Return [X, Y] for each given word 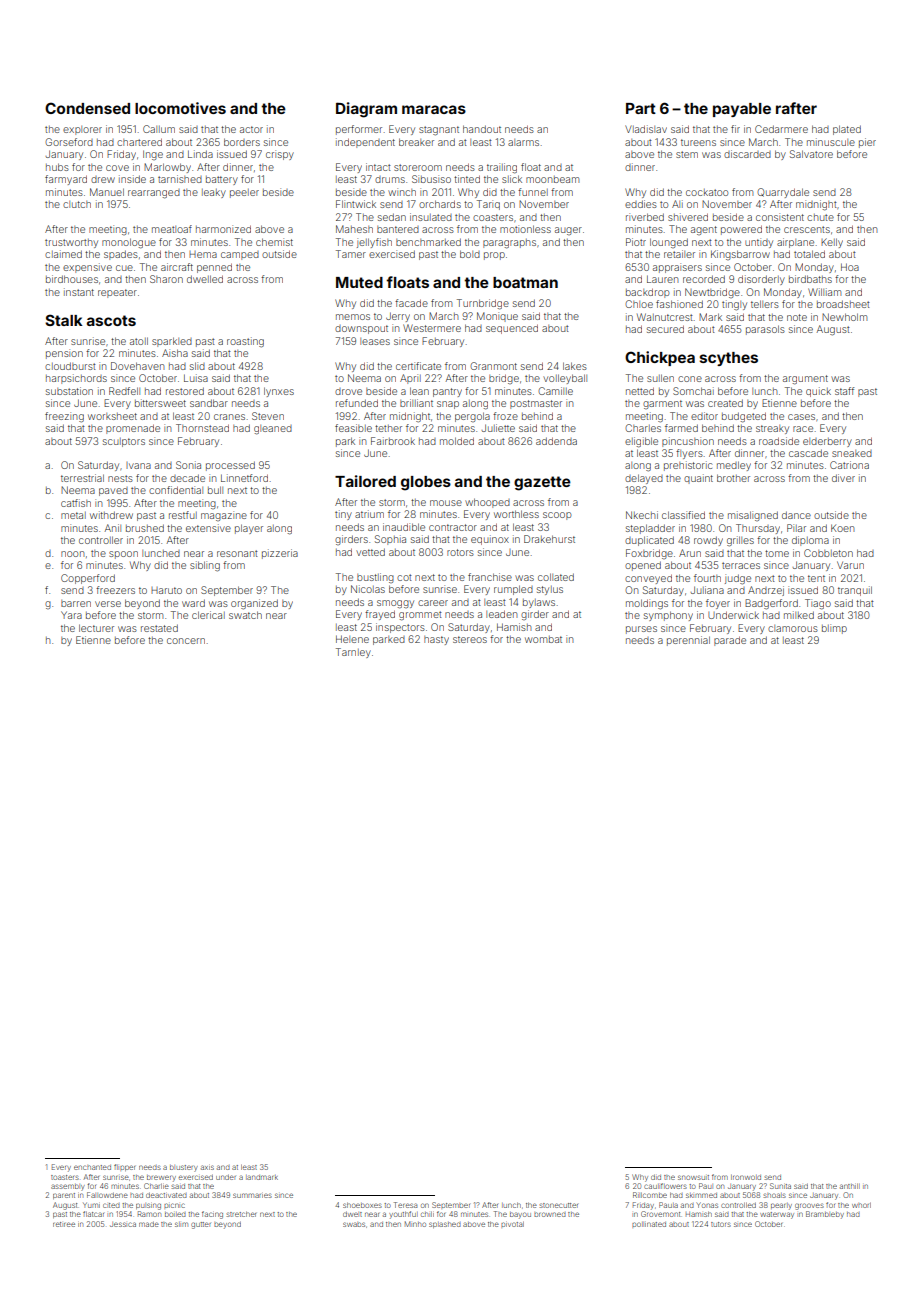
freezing [64, 417]
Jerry [398, 317]
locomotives [180, 108]
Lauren [662, 279]
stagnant [439, 131]
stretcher [241, 1214]
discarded [747, 154]
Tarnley [353, 653]
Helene [352, 639]
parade [730, 641]
